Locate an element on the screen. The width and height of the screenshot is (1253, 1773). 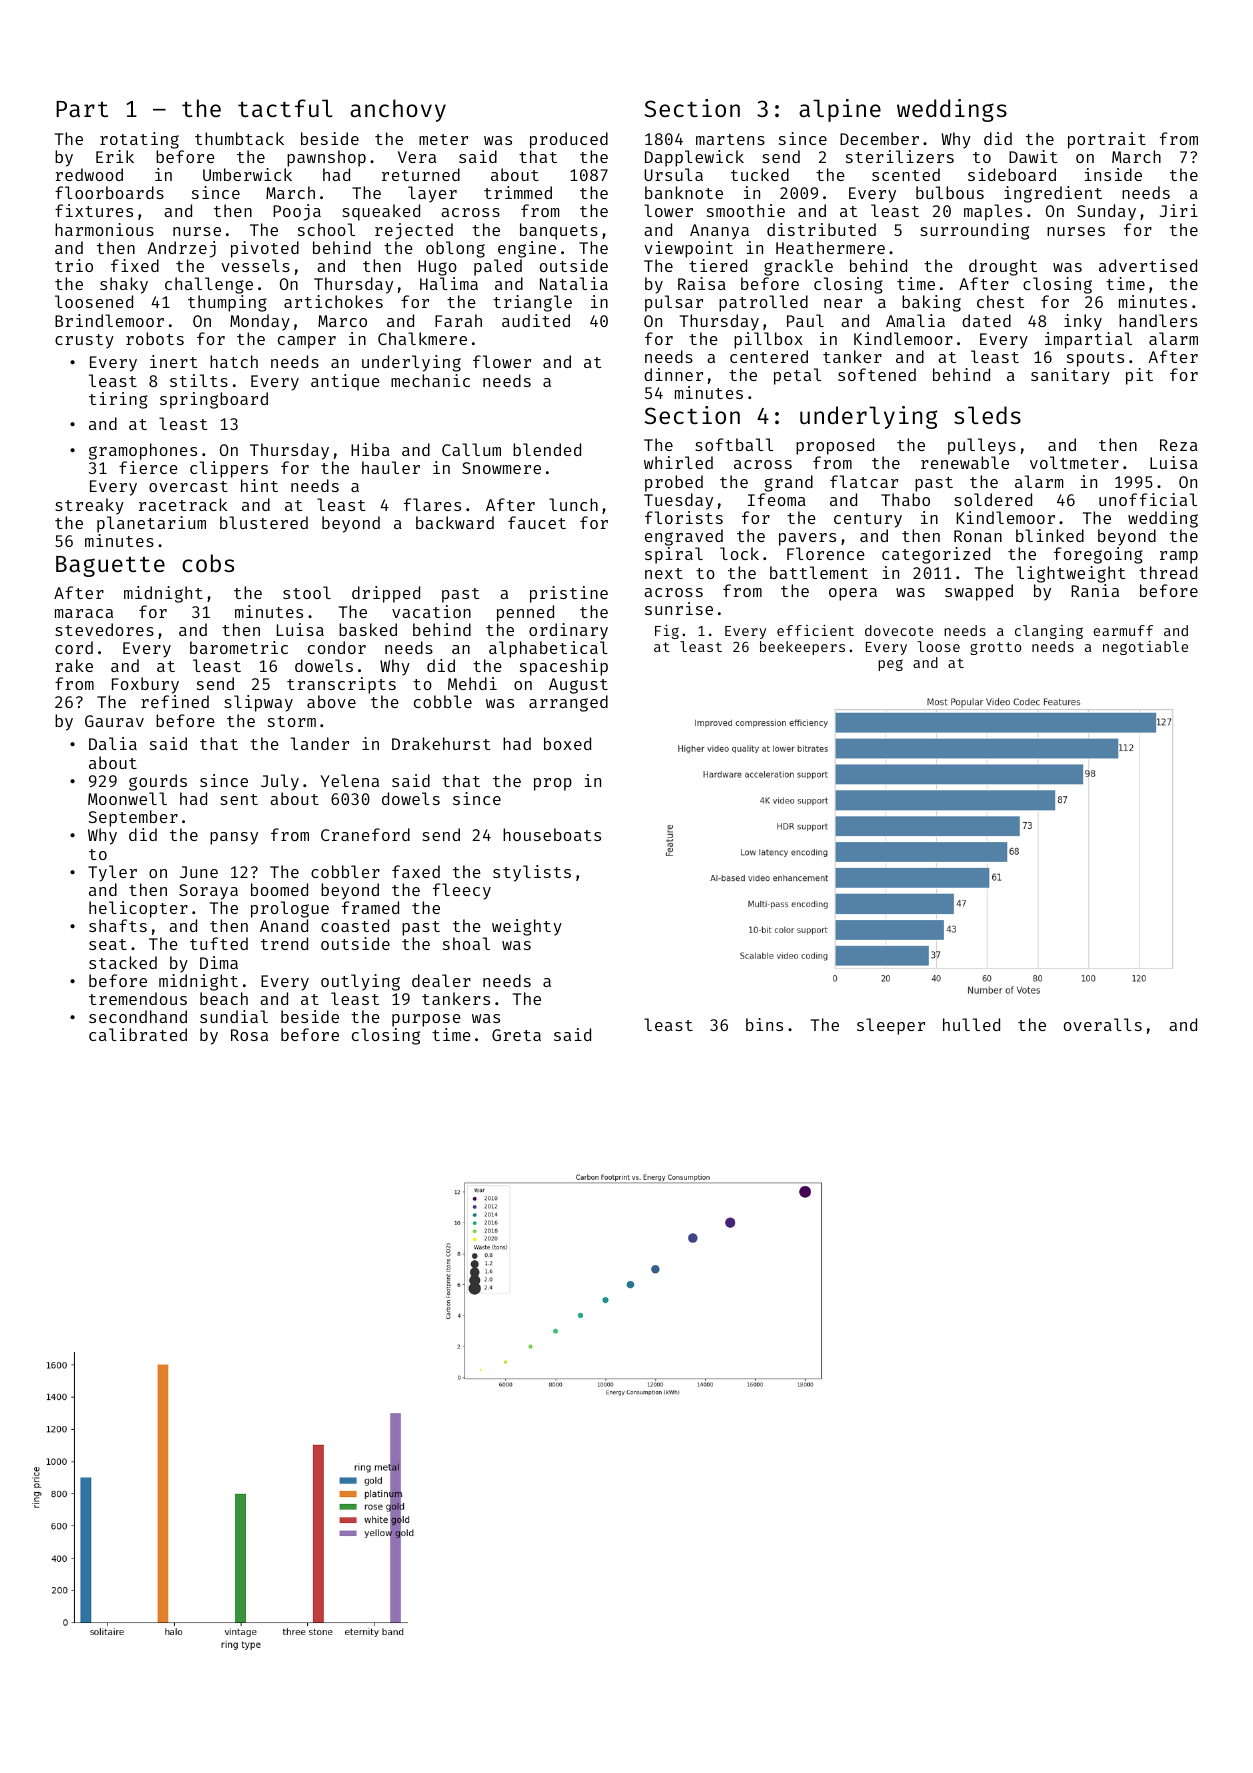
Rosa is located at coordinates (249, 1035).
